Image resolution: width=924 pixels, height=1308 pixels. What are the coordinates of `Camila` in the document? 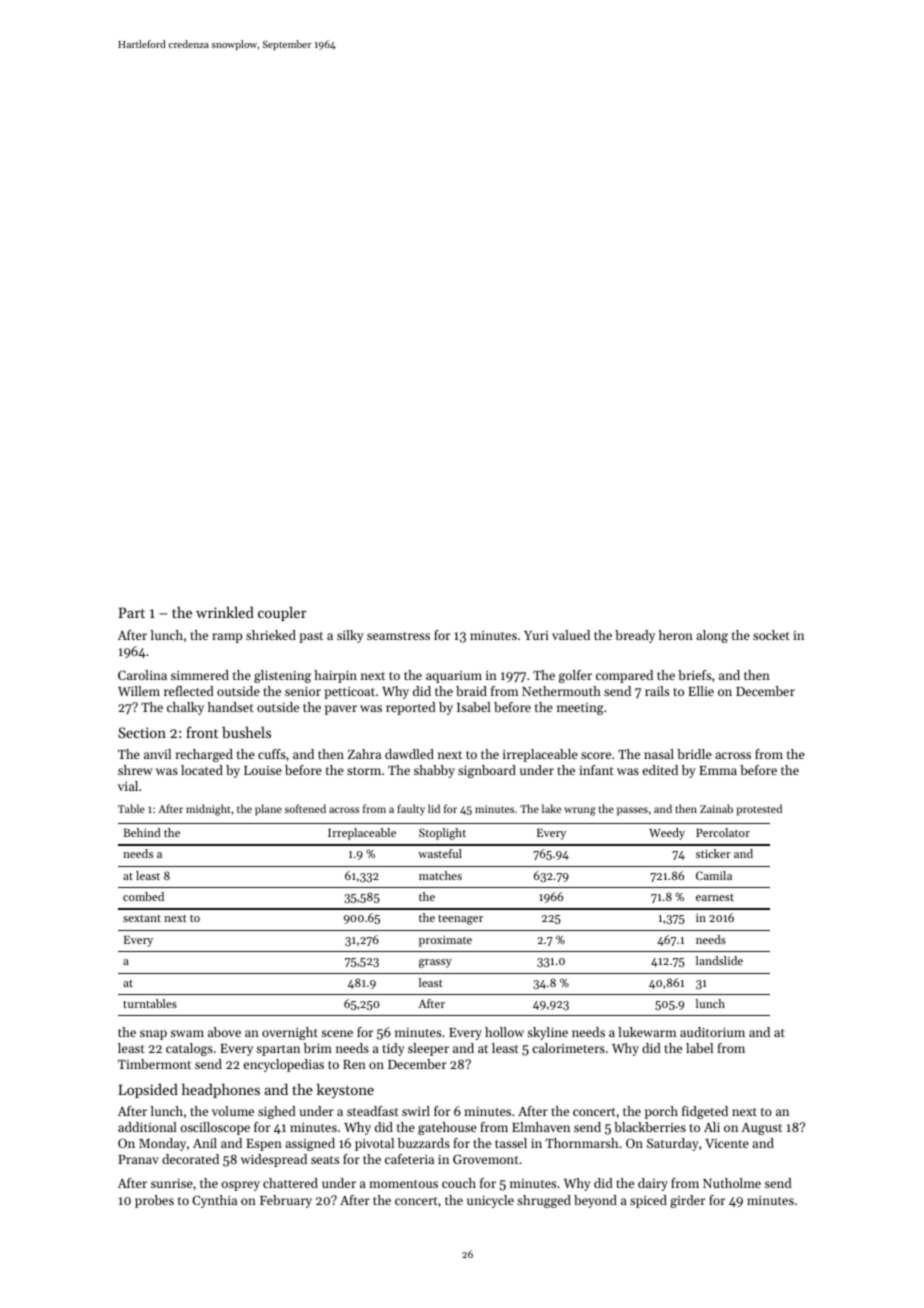 It's located at (714, 875).
